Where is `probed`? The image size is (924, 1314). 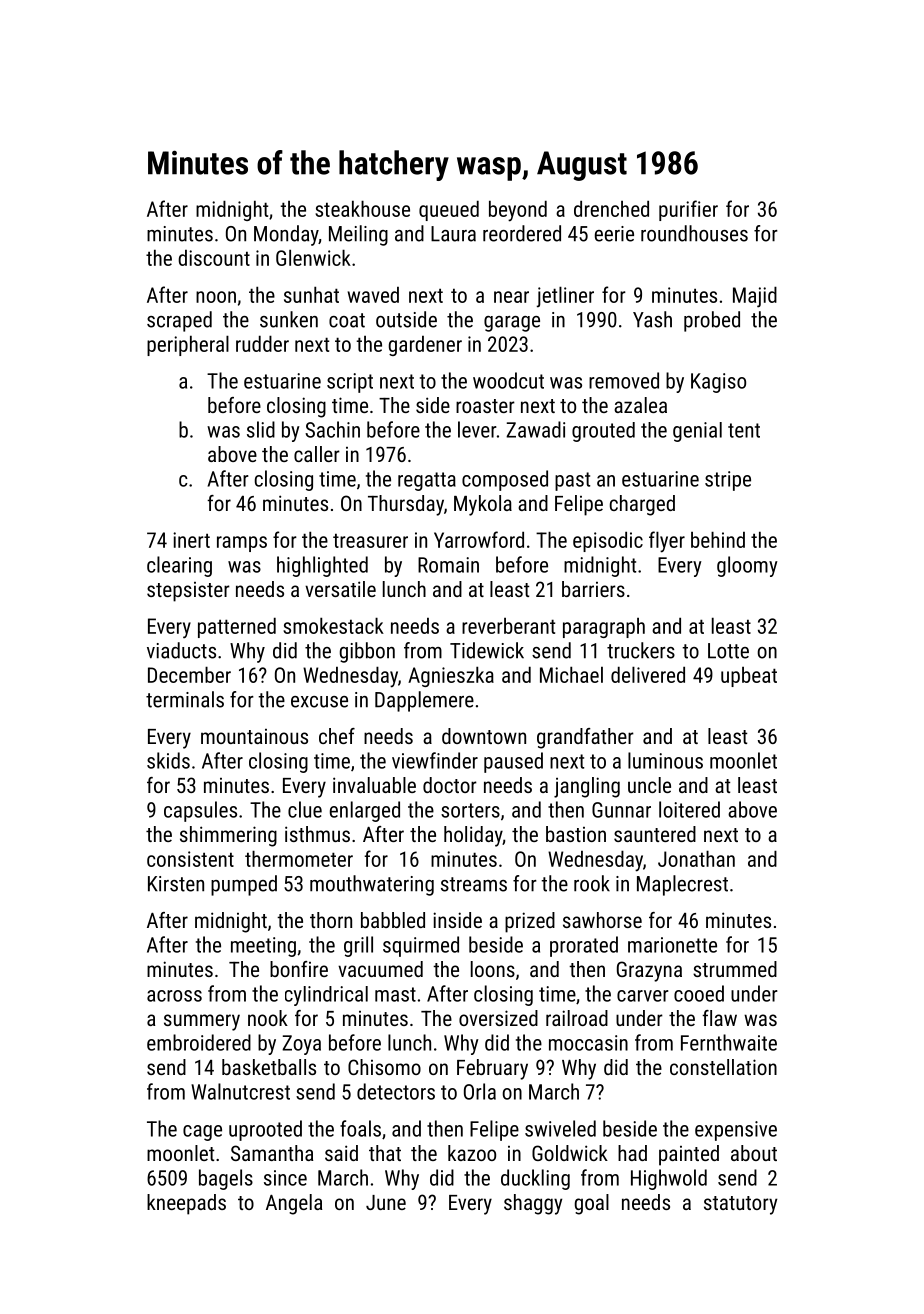 probed is located at coordinates (712, 321).
